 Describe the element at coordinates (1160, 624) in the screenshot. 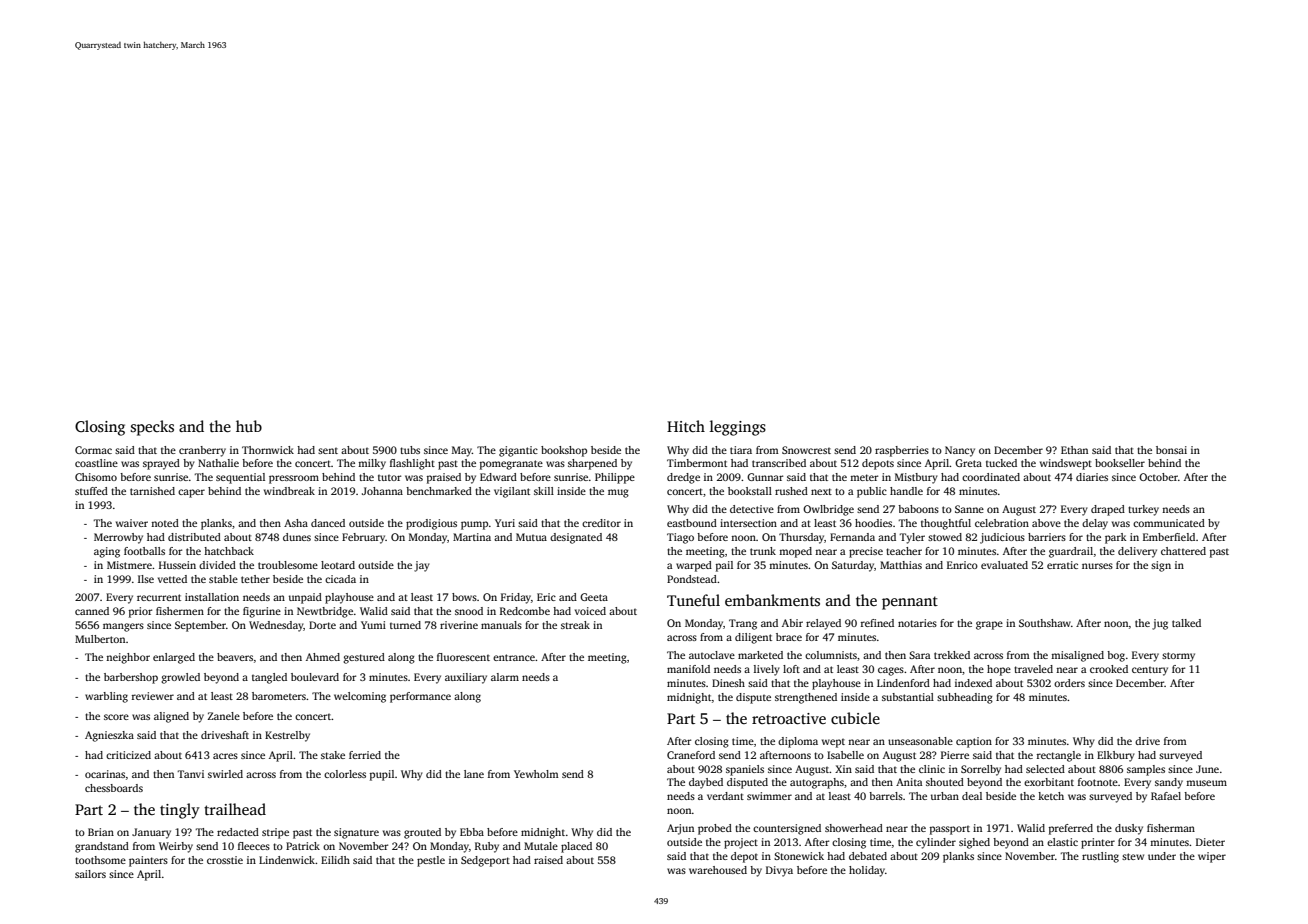

I see `jug` at that location.
